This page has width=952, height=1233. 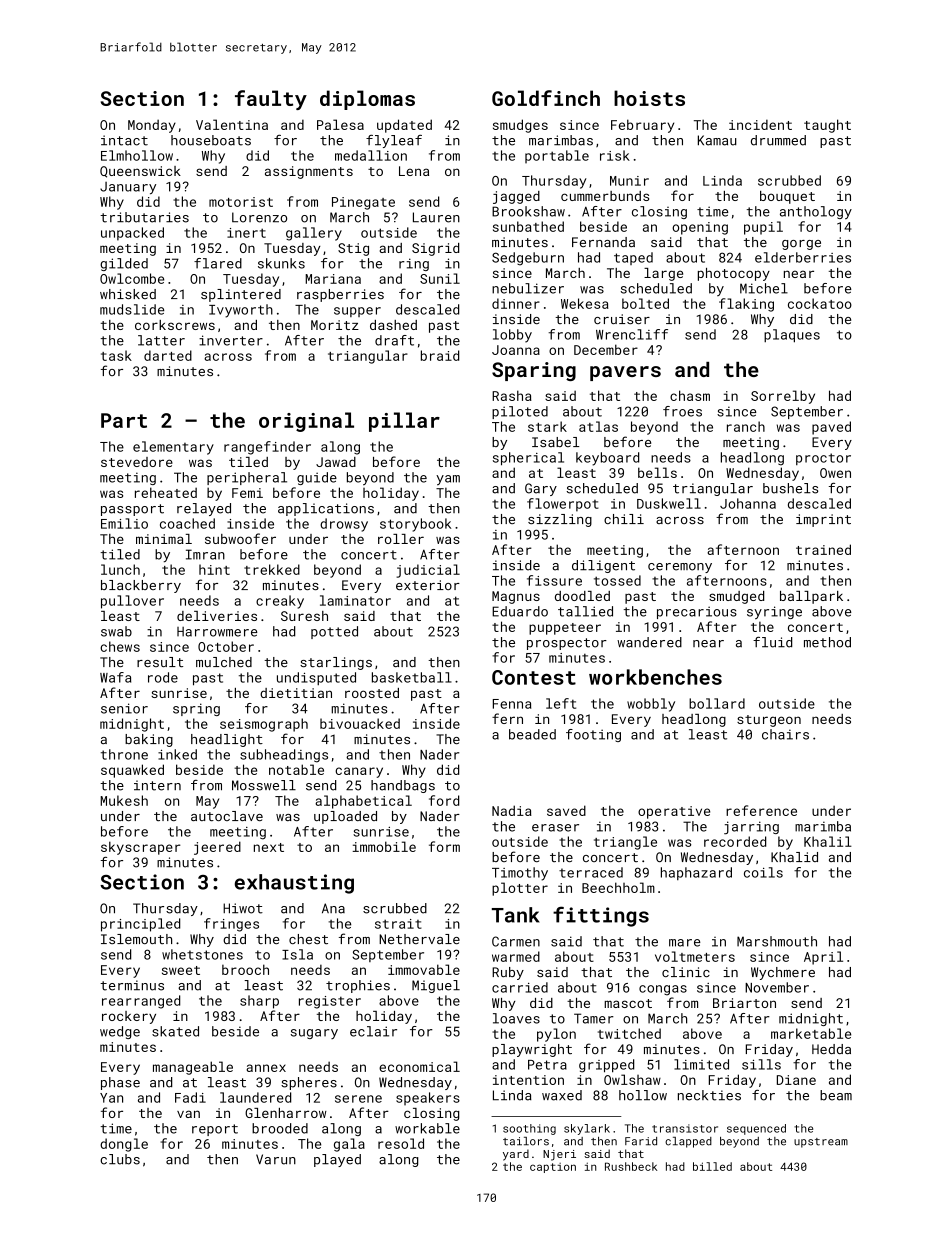 I want to click on Pinegate, so click(x=363, y=203).
